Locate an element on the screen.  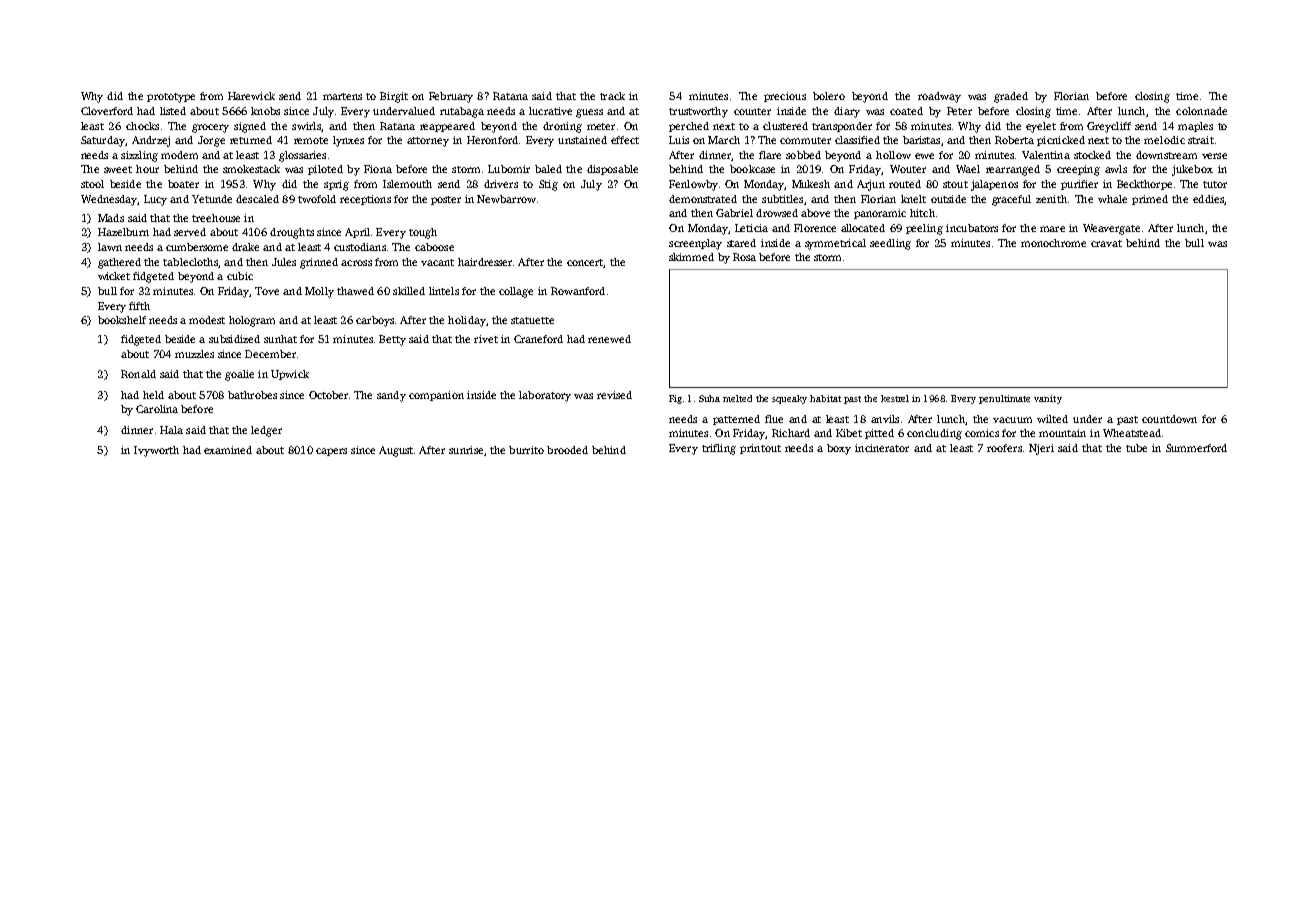
muzzles is located at coordinates (194, 354).
